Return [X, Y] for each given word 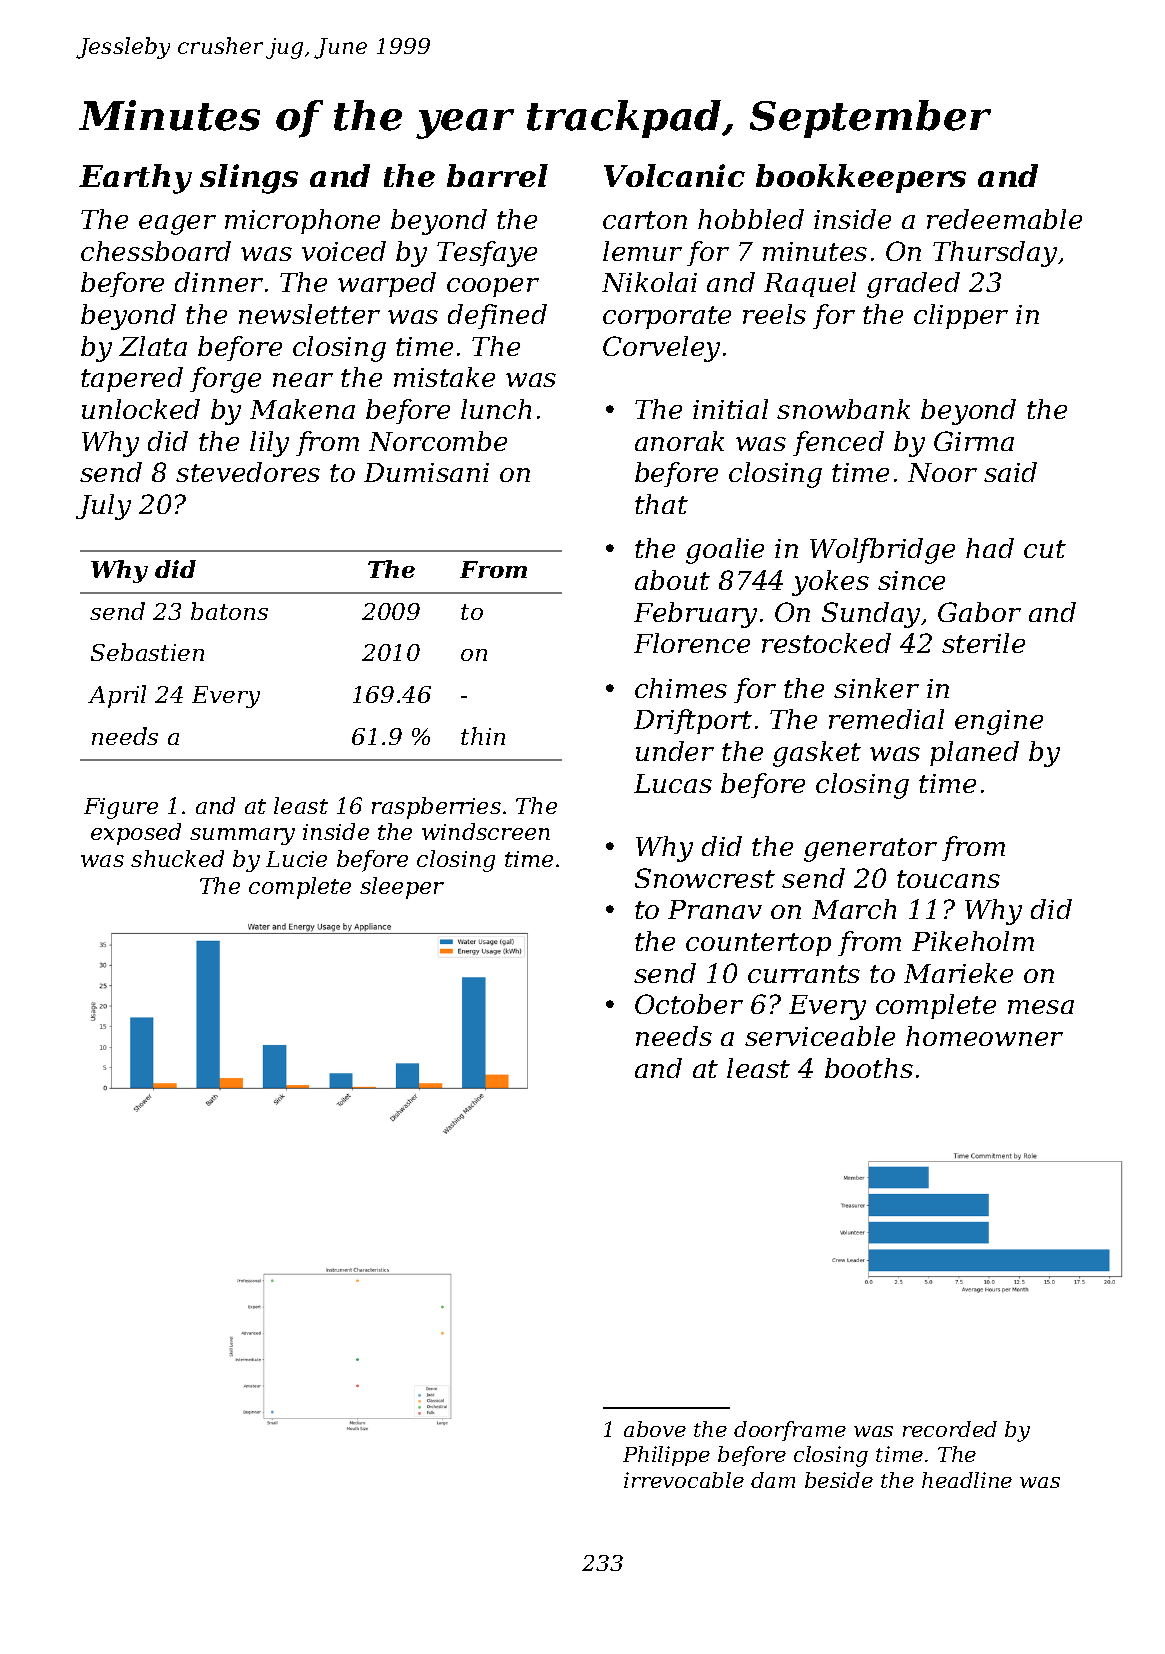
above [655, 1429]
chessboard [156, 251]
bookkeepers [861, 178]
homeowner [984, 1036]
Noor [942, 472]
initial [730, 409]
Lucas [673, 783]
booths [869, 1068]
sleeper [402, 888]
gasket [817, 754]
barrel [497, 175]
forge [225, 380]
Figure [121, 808]
